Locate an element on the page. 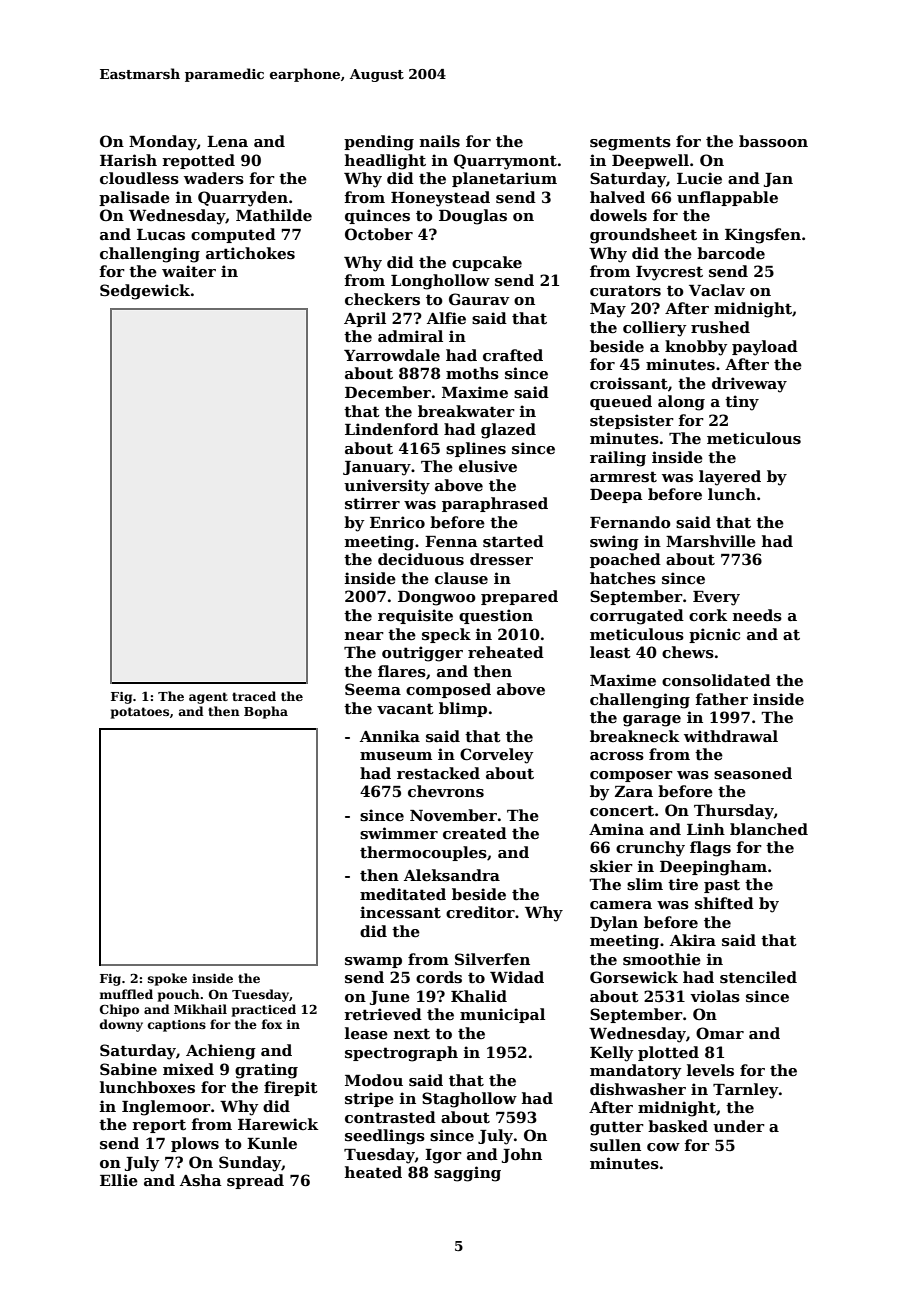 The height and width of the page is (1316, 908). swing is located at coordinates (614, 543).
